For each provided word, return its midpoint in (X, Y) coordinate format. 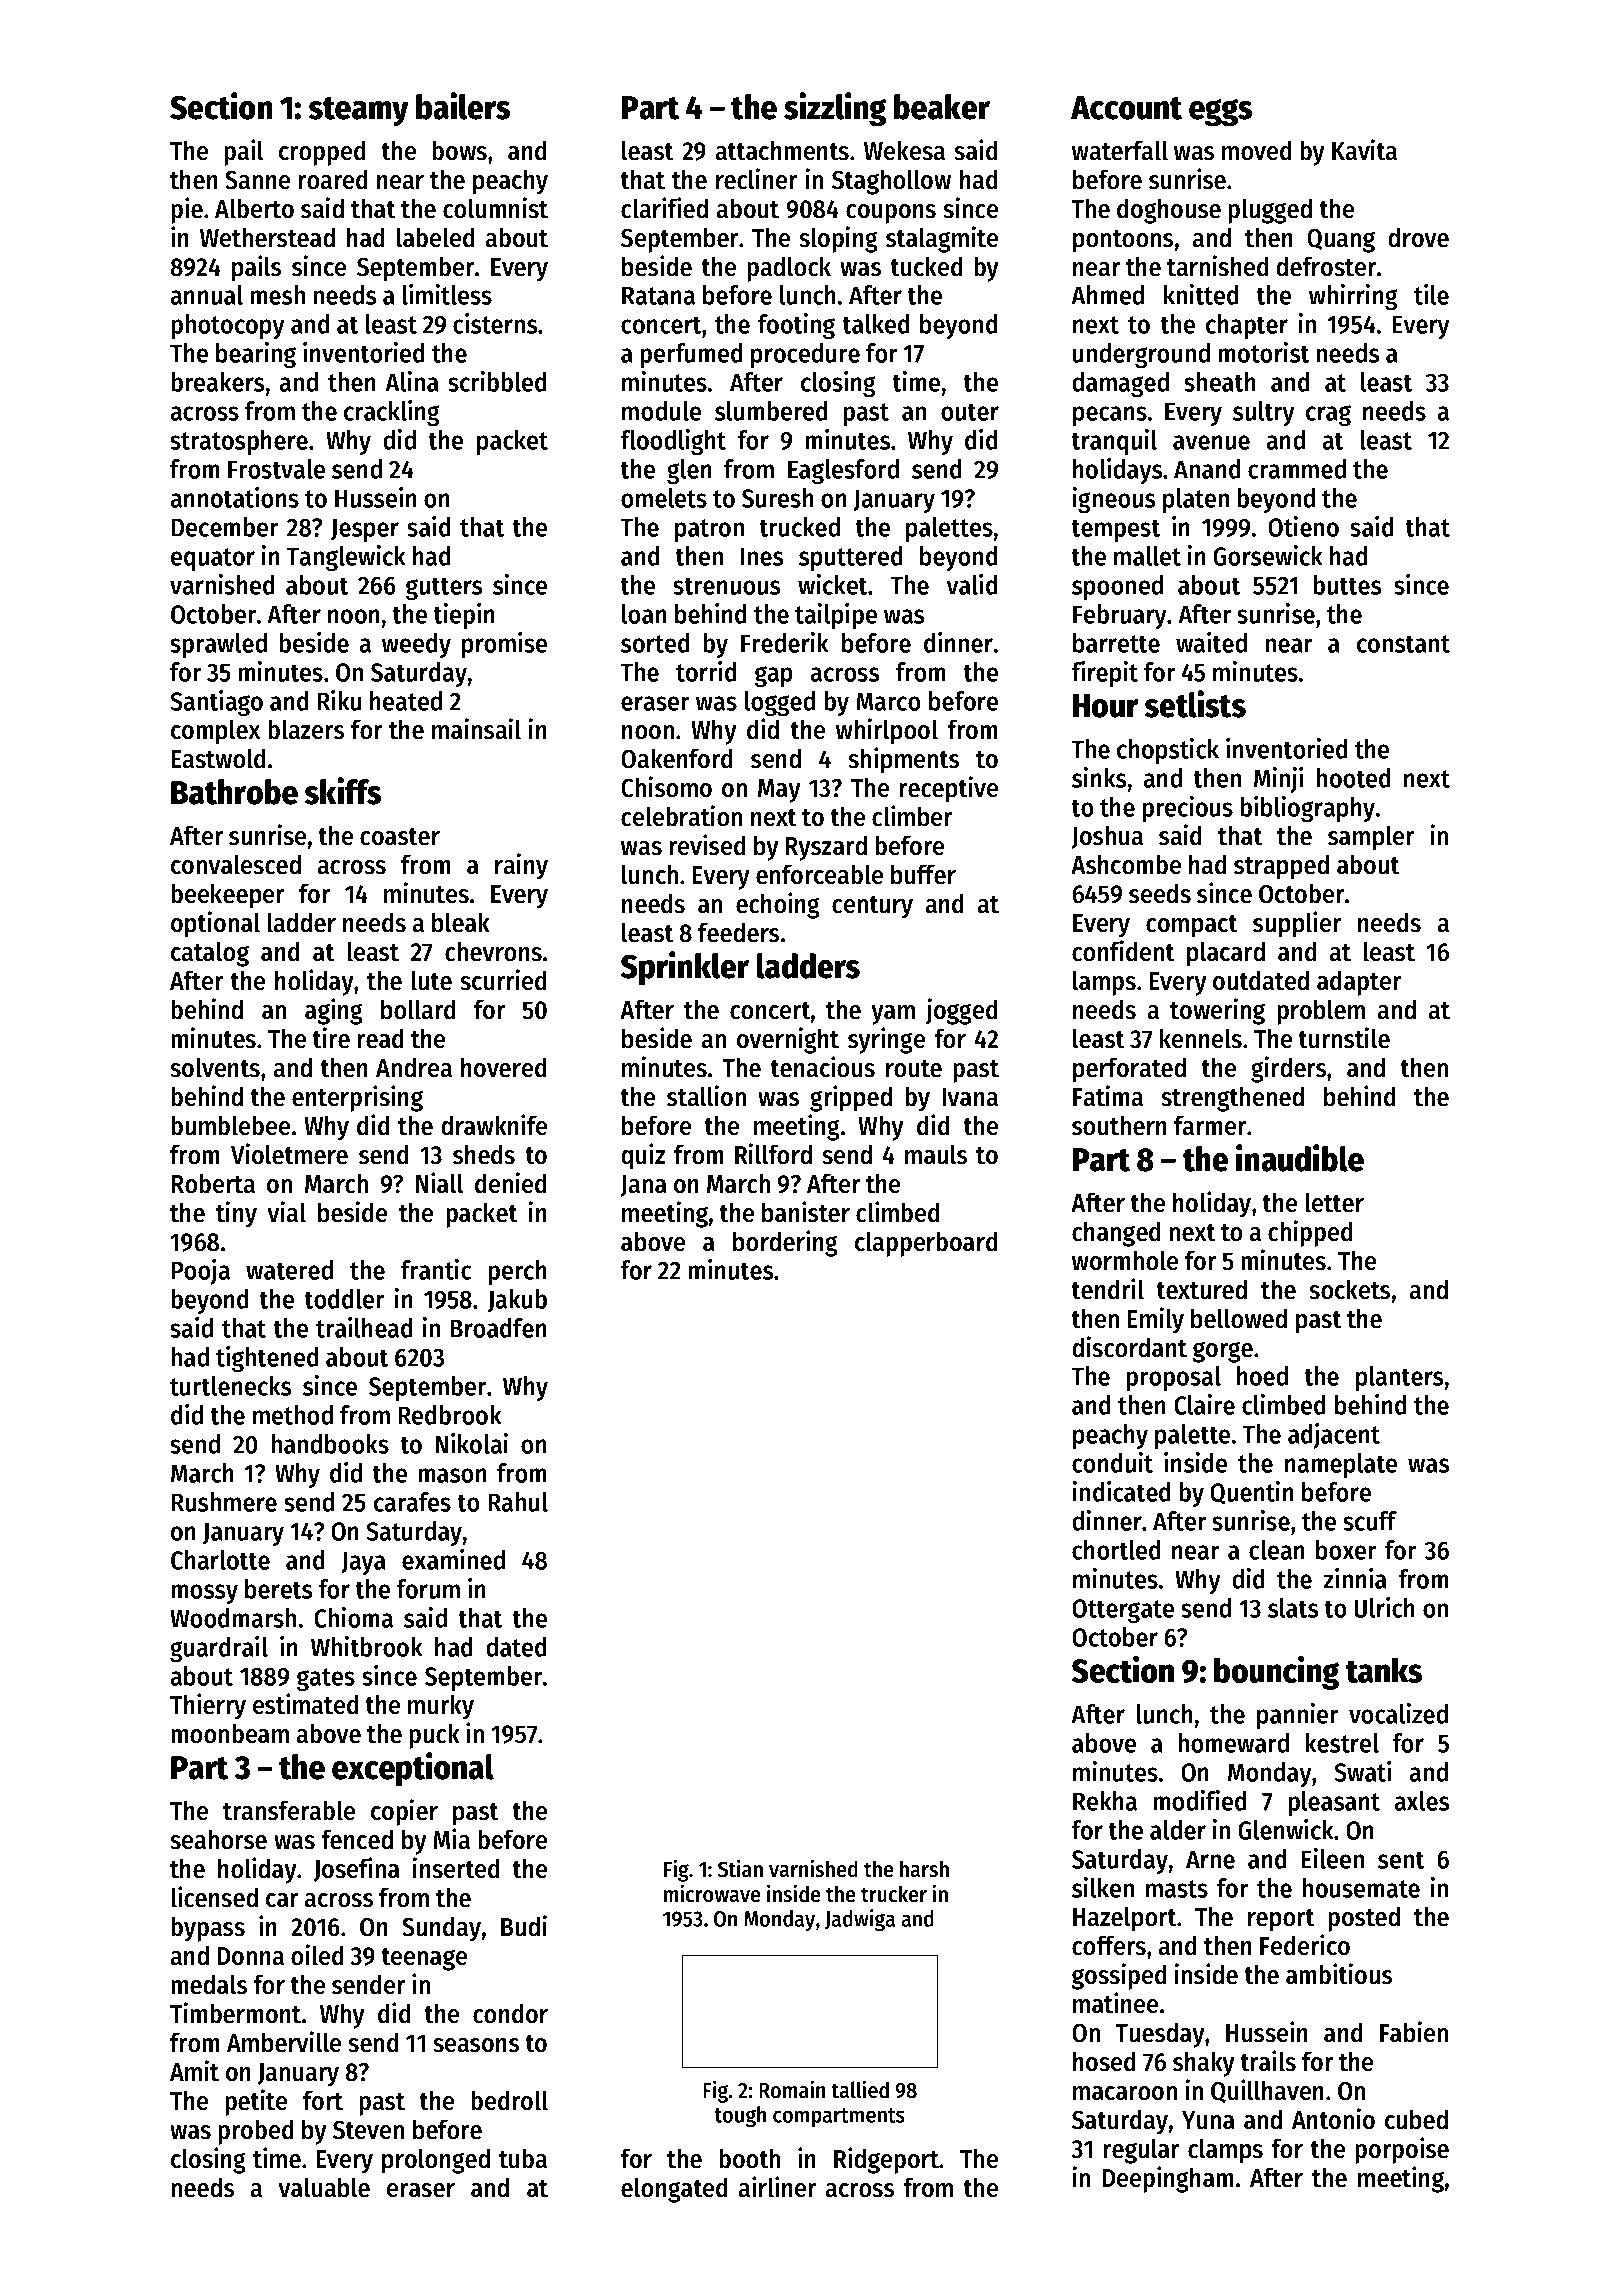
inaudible (1300, 1158)
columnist (495, 208)
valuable (324, 2187)
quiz (643, 1156)
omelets (664, 498)
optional (215, 924)
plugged (1270, 211)
